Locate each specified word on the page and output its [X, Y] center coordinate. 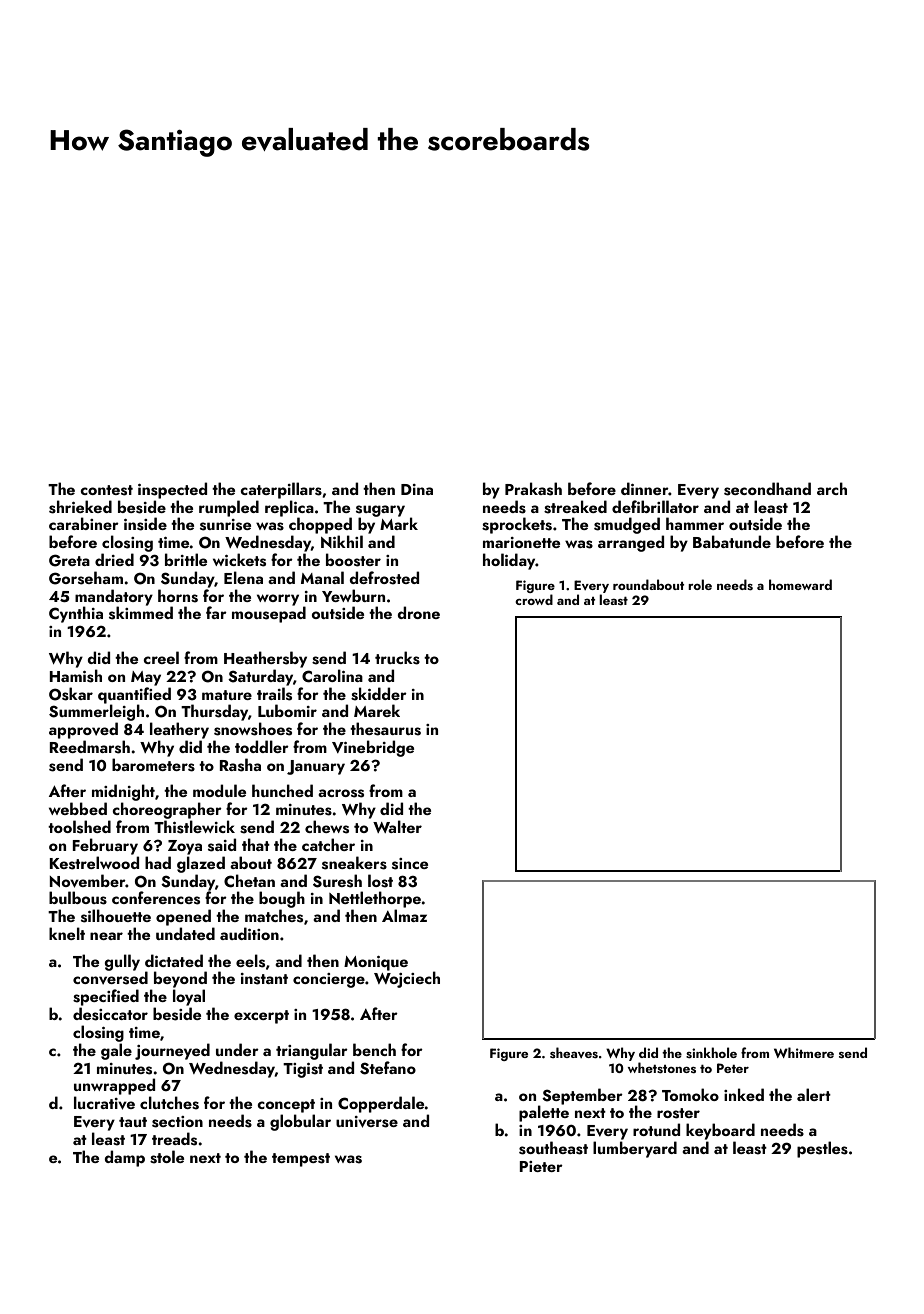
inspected [172, 490]
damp [124, 1158]
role [700, 584]
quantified [134, 695]
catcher [328, 844]
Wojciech [407, 979]
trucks [397, 658]
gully [122, 962]
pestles [822, 1149]
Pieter [541, 1166]
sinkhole [711, 1052]
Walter [397, 826]
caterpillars [281, 490]
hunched [282, 790]
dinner [645, 488]
